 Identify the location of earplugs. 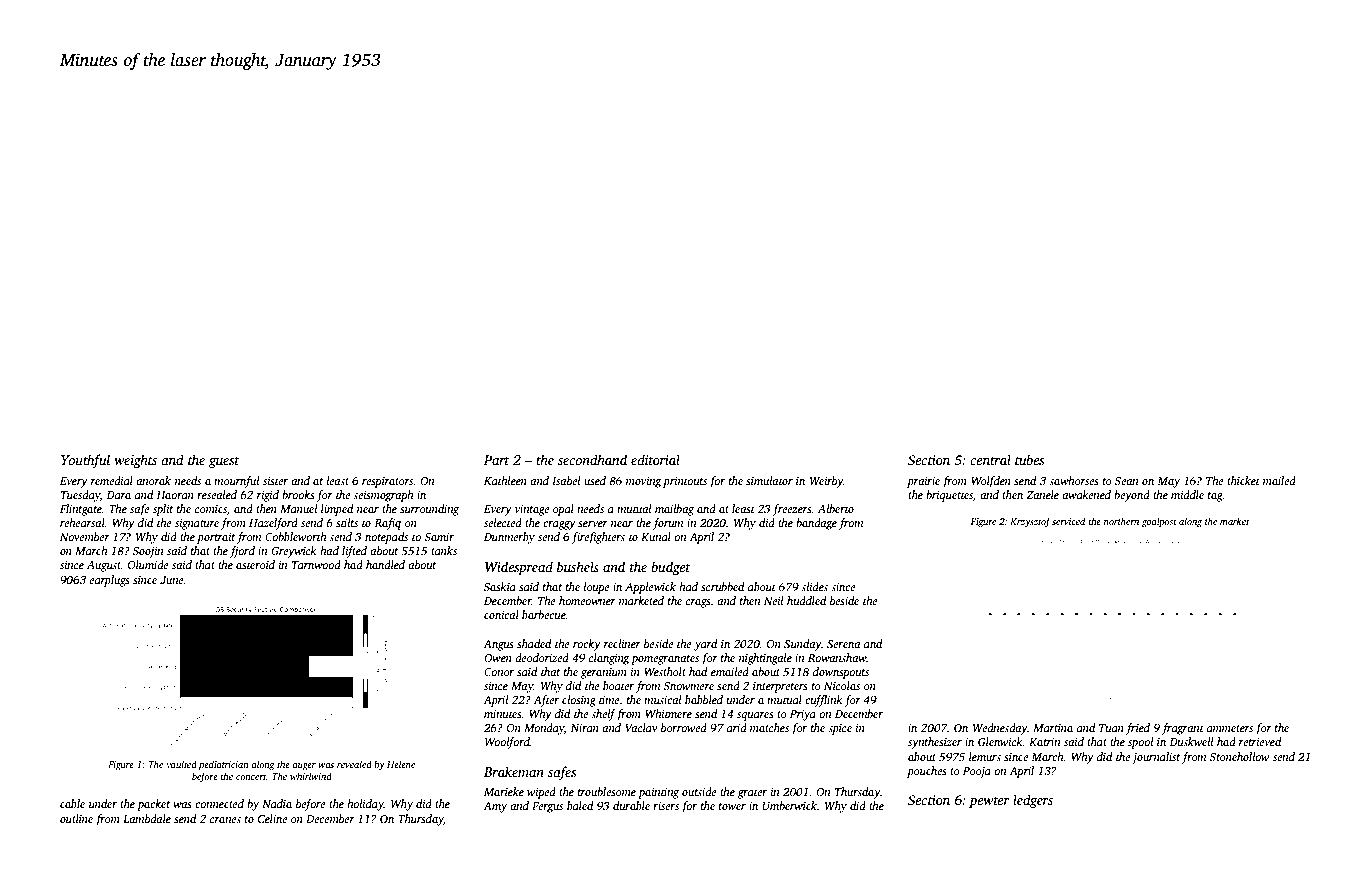
(109, 581).
